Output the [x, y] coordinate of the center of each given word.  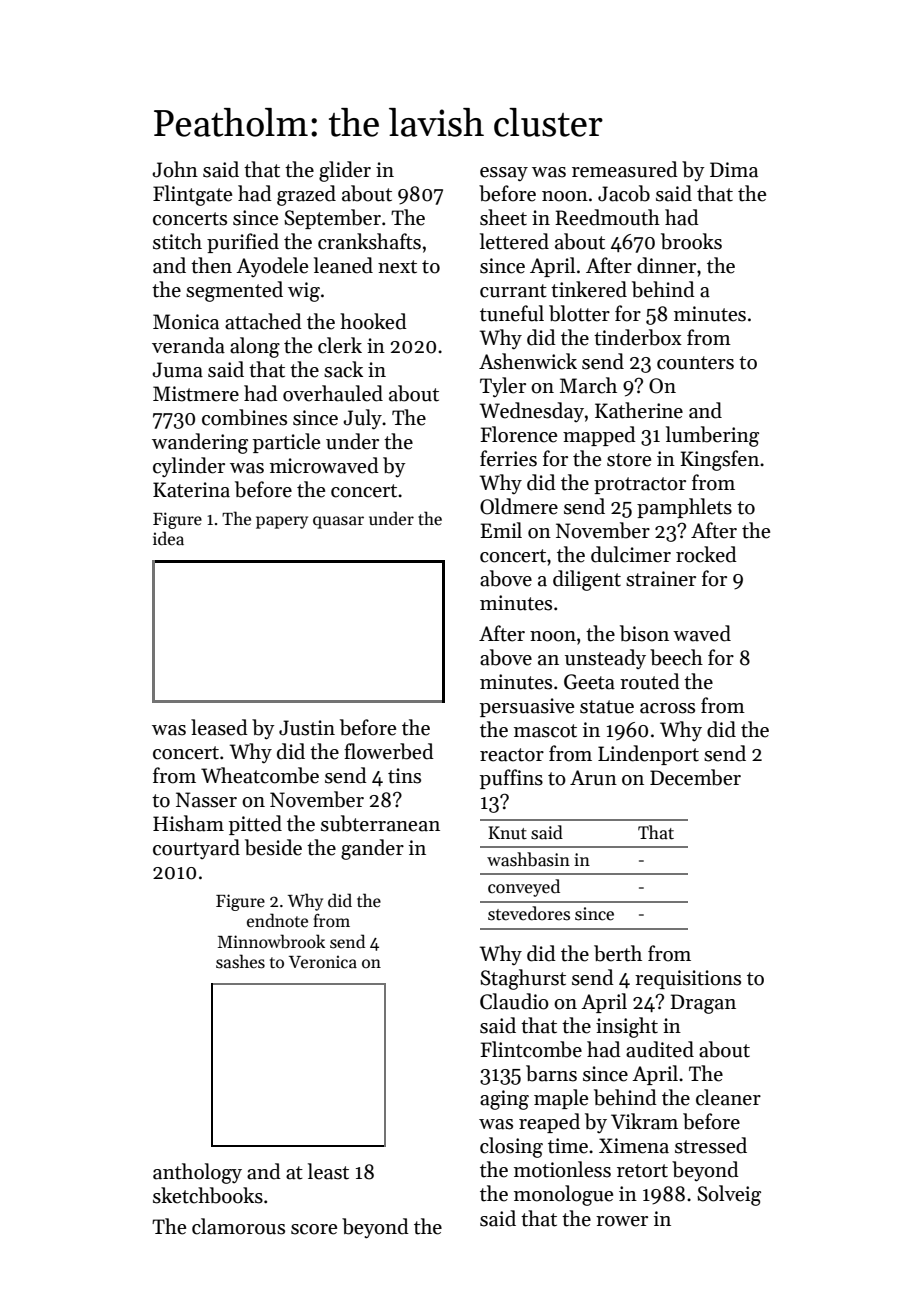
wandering [200, 443]
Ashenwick [528, 361]
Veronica [323, 962]
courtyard [196, 849]
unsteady [605, 659]
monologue [563, 1195]
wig [304, 292]
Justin [307, 728]
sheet [503, 217]
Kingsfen [719, 460]
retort [642, 1171]
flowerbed [389, 751]
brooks [691, 241]
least [328, 1171]
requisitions [688, 979]
